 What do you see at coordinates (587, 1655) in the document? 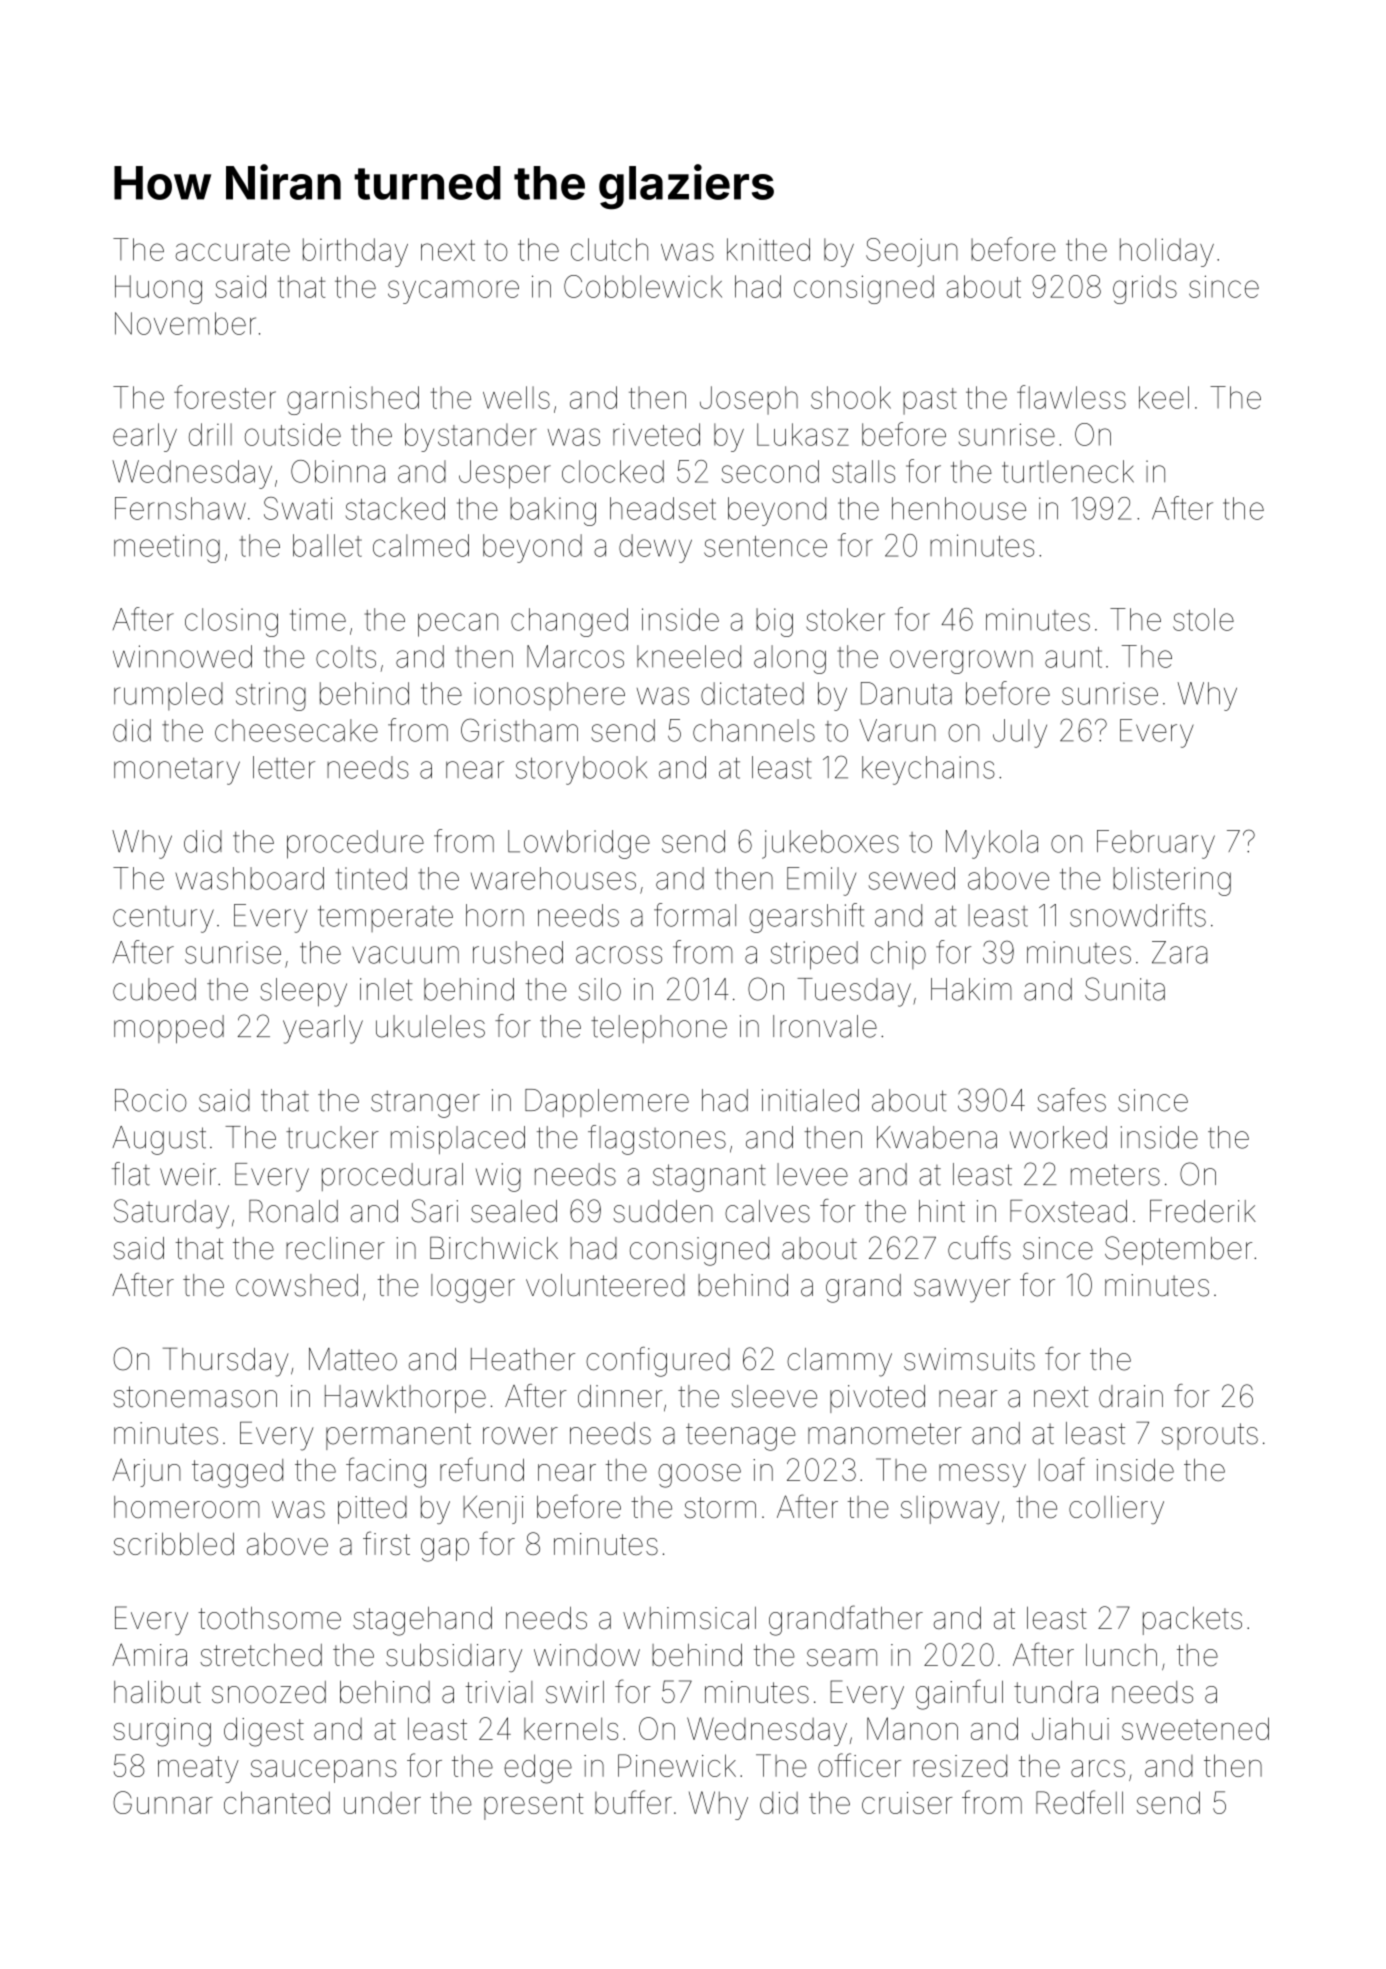
I see `window` at bounding box center [587, 1655].
